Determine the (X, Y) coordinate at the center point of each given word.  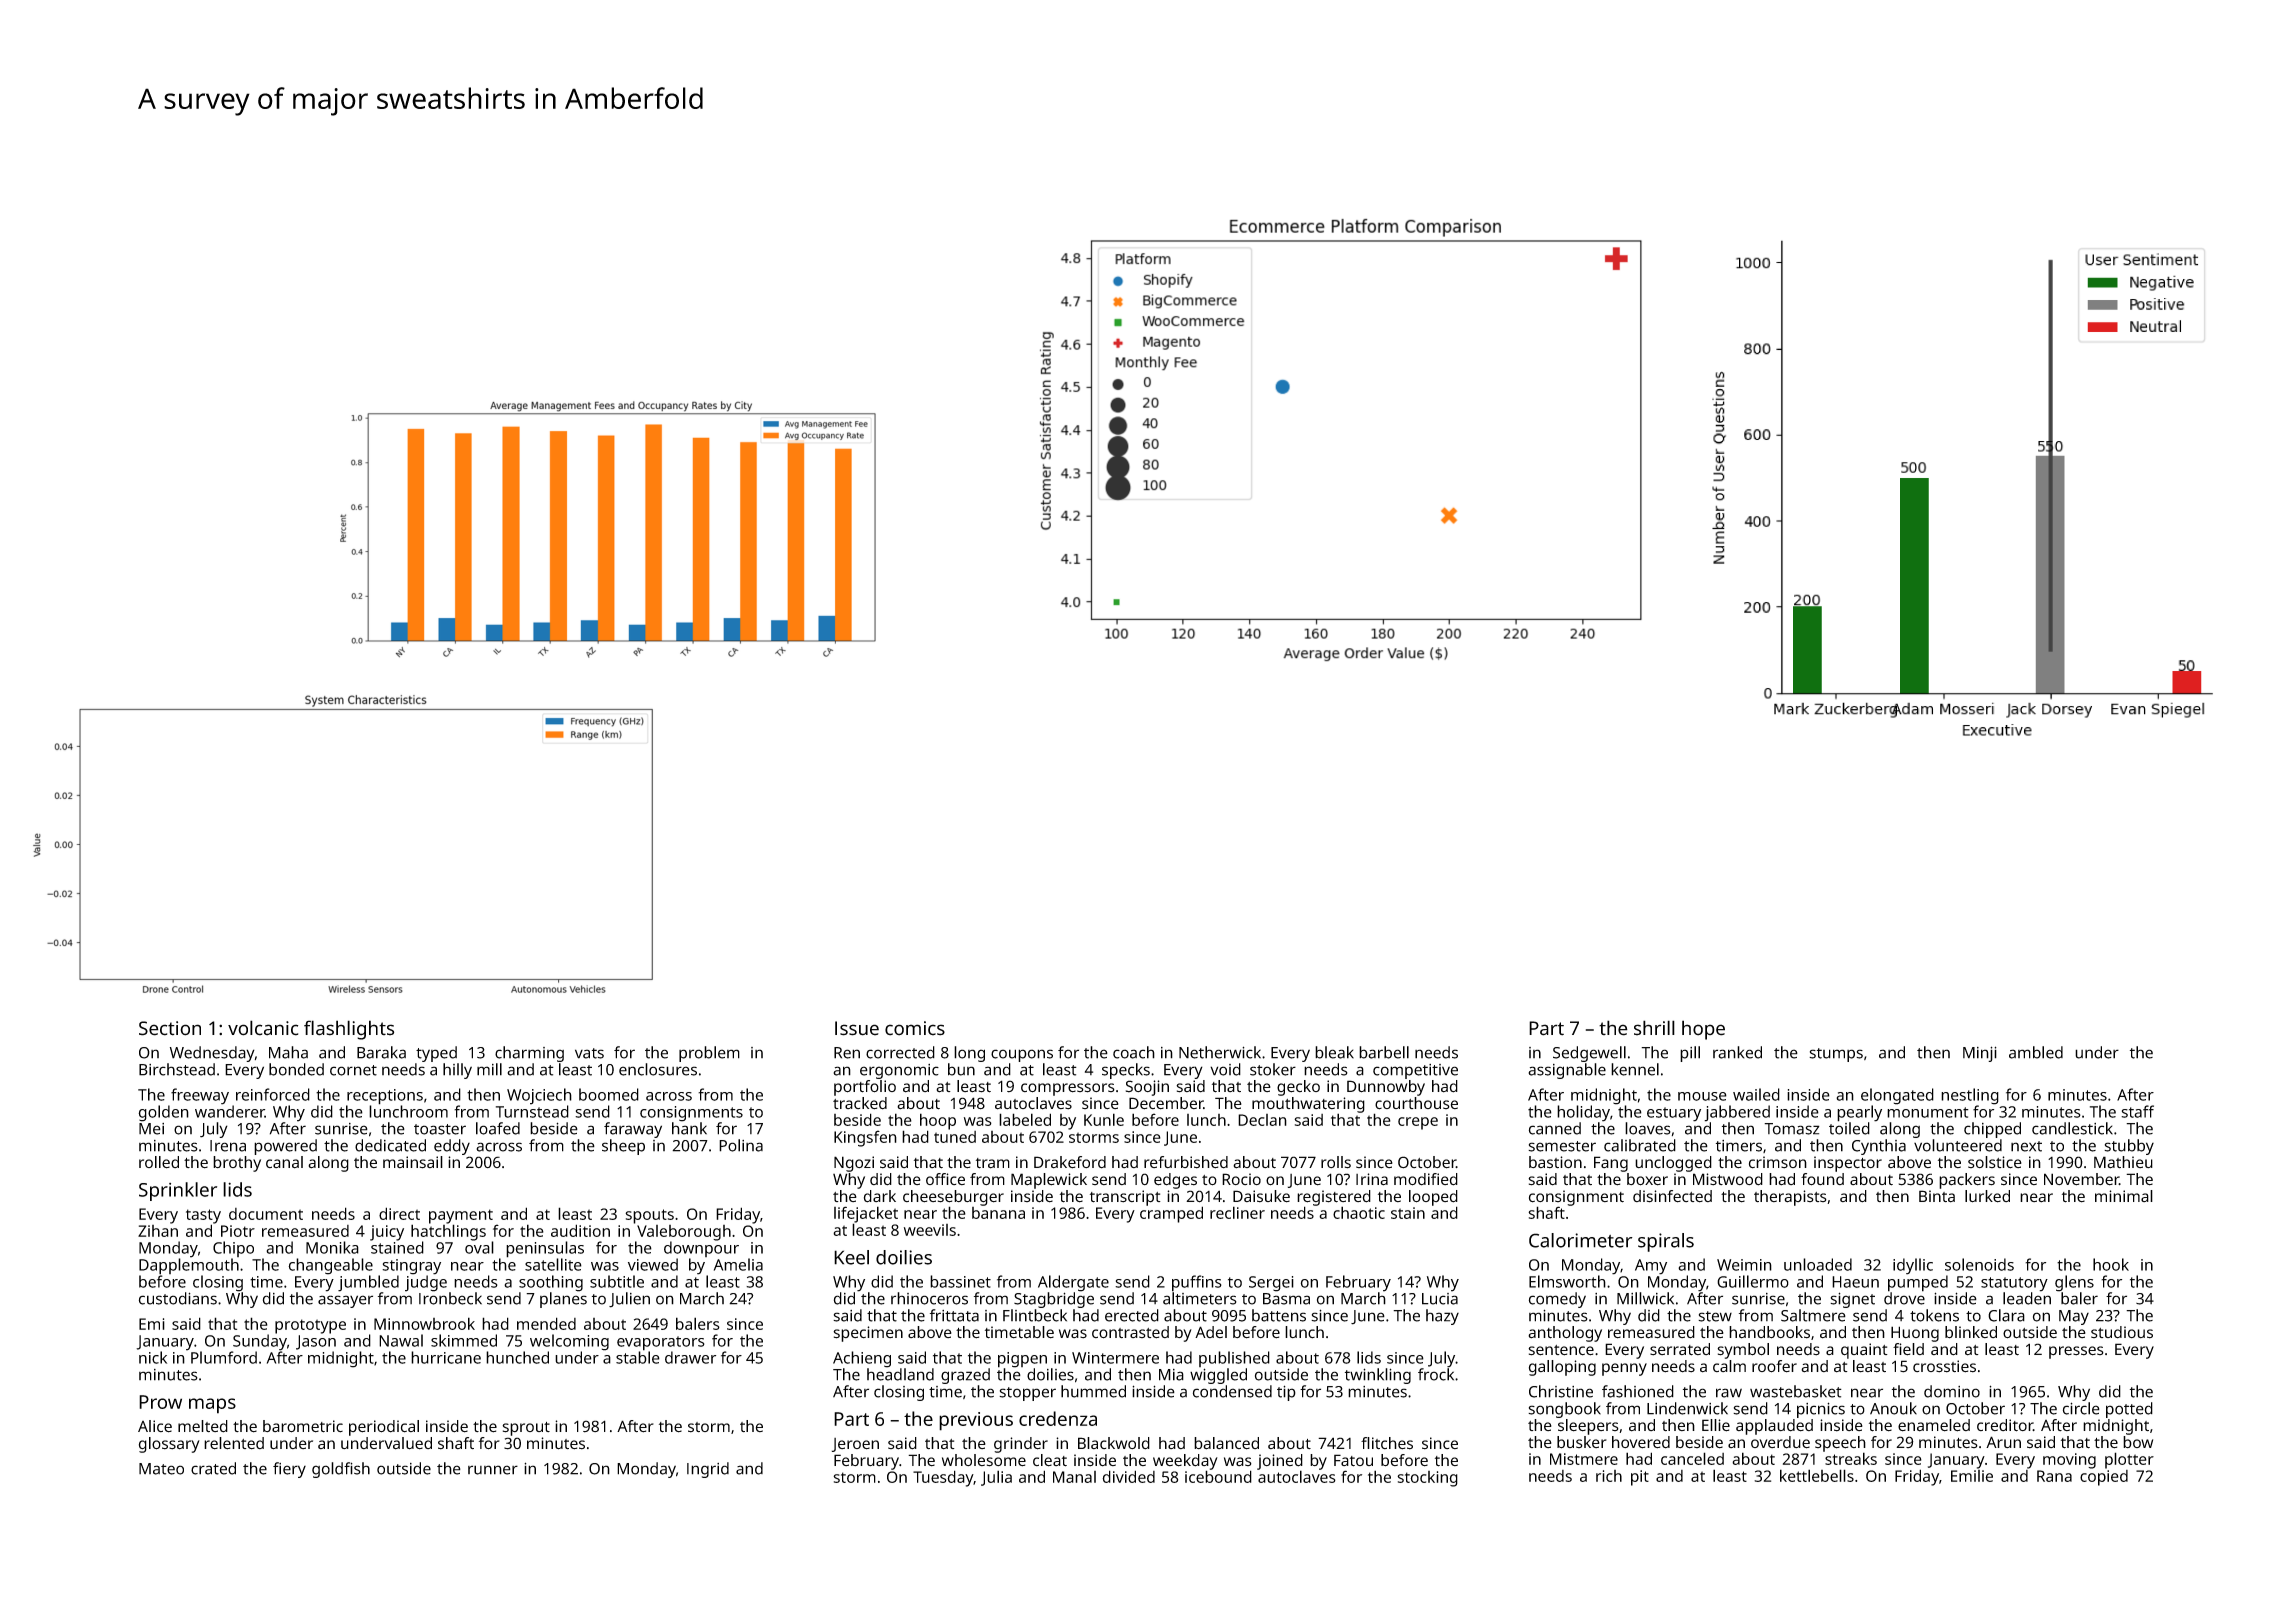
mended (546, 1323)
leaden (2027, 1298)
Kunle (1104, 1119)
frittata (954, 1315)
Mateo (161, 1469)
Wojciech (539, 1096)
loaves (1648, 1128)
